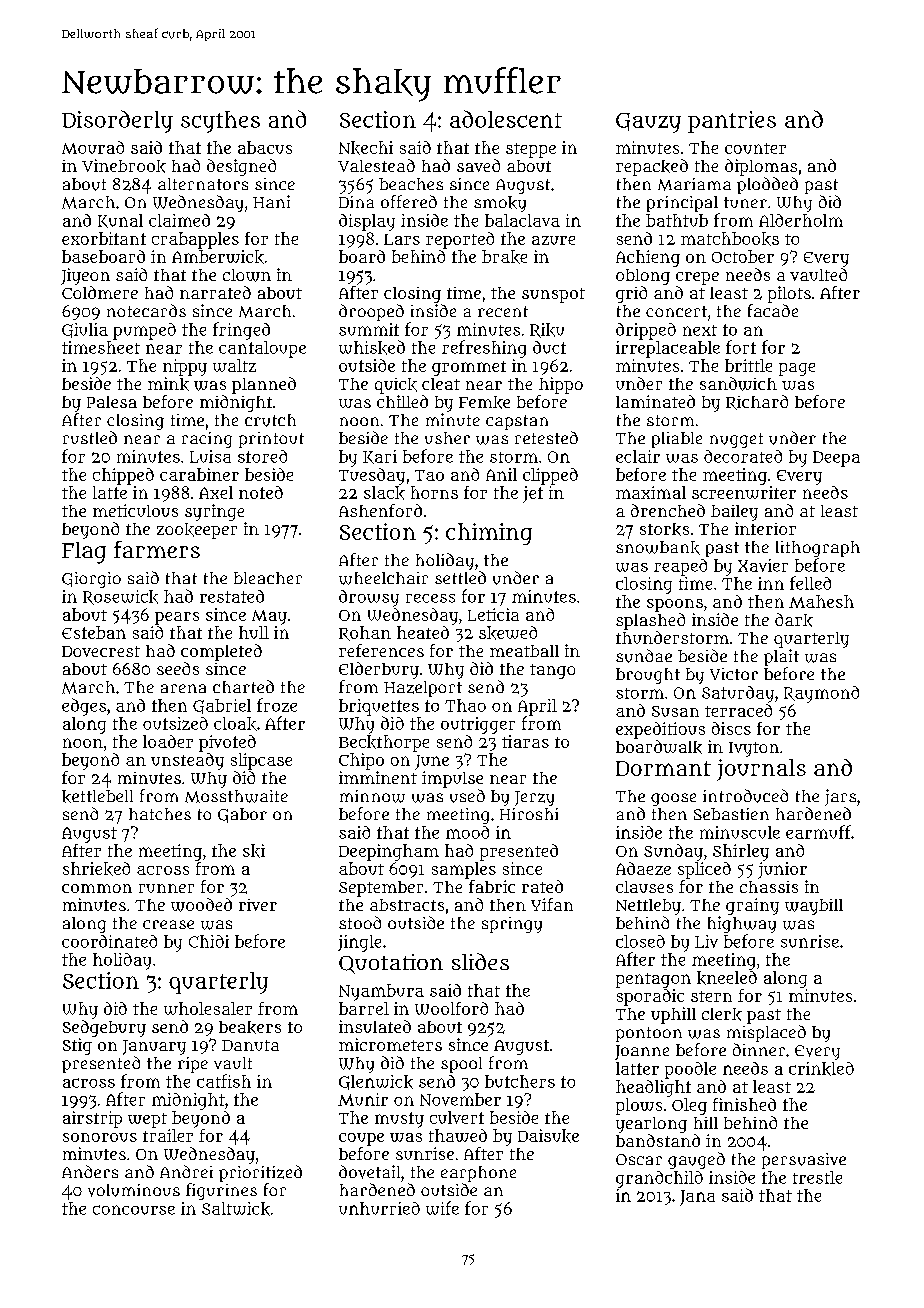 The height and width of the page is (1308, 924). What do you see at coordinates (461, 1065) in the page?
I see `spool` at bounding box center [461, 1065].
